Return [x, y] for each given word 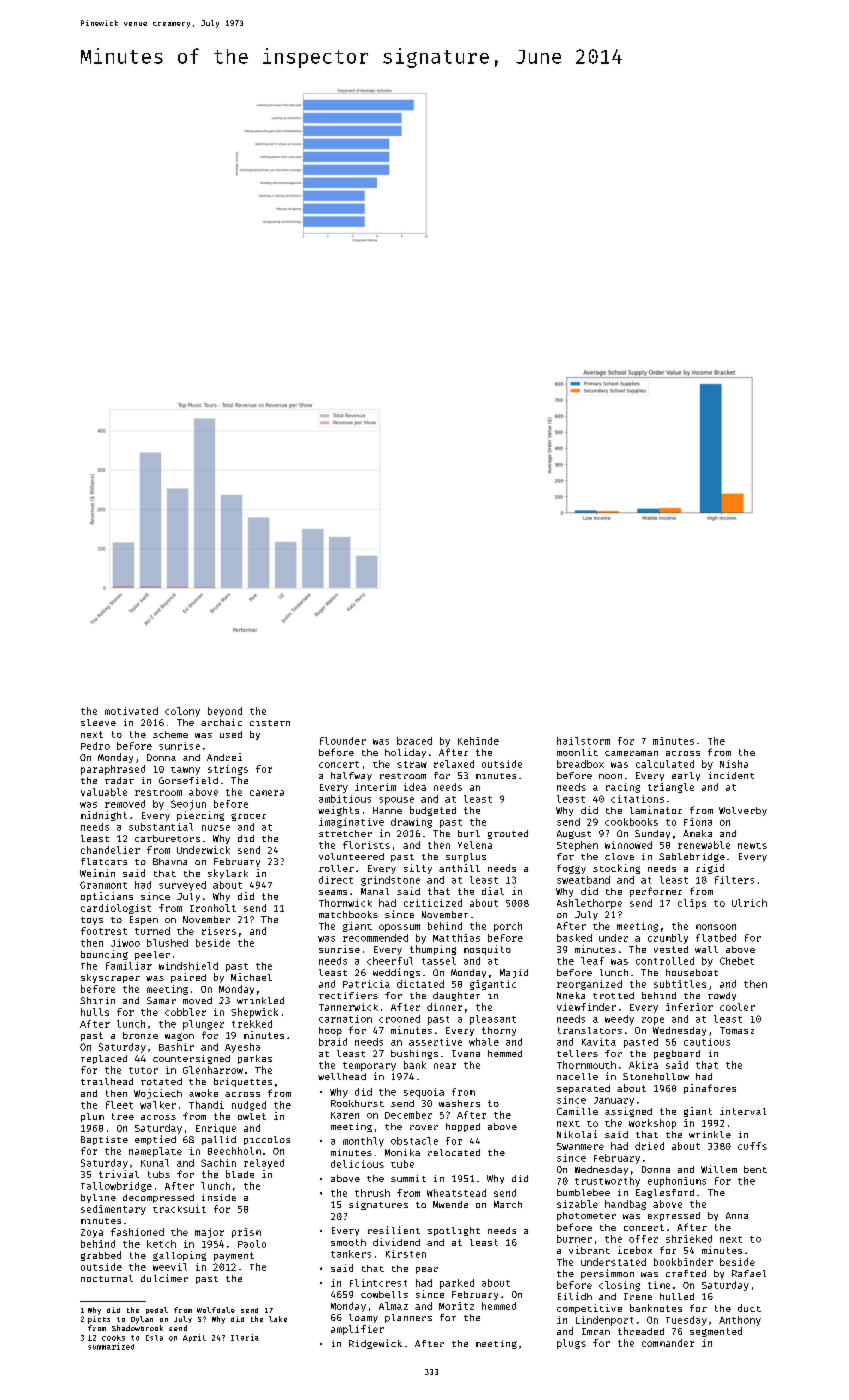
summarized [111, 1346]
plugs [571, 1344]
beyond [225, 712]
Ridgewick [375, 1344]
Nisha [734, 764]
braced [414, 741]
